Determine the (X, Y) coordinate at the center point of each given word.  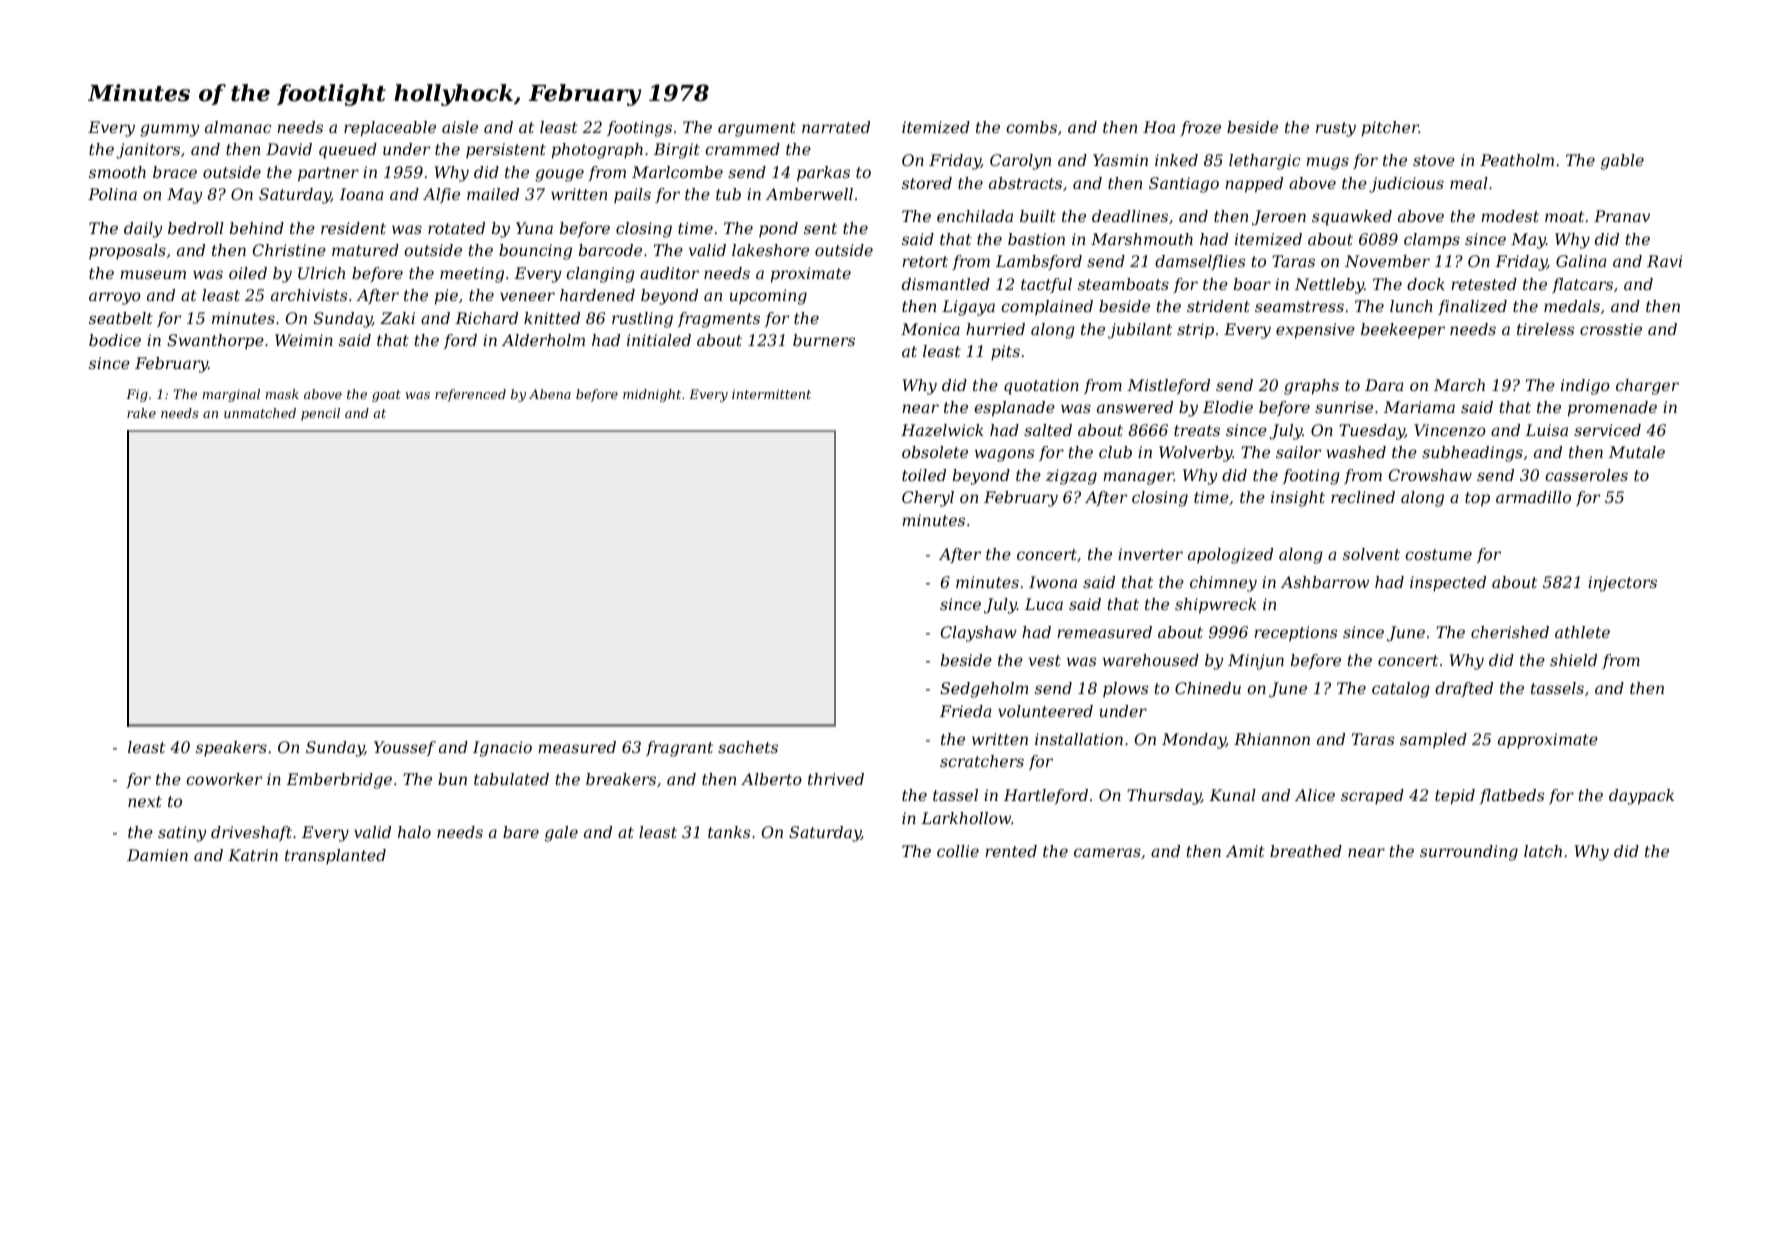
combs (1031, 127)
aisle (460, 127)
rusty (1336, 129)
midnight (652, 395)
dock (1426, 284)
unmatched (260, 413)
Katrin (253, 855)
